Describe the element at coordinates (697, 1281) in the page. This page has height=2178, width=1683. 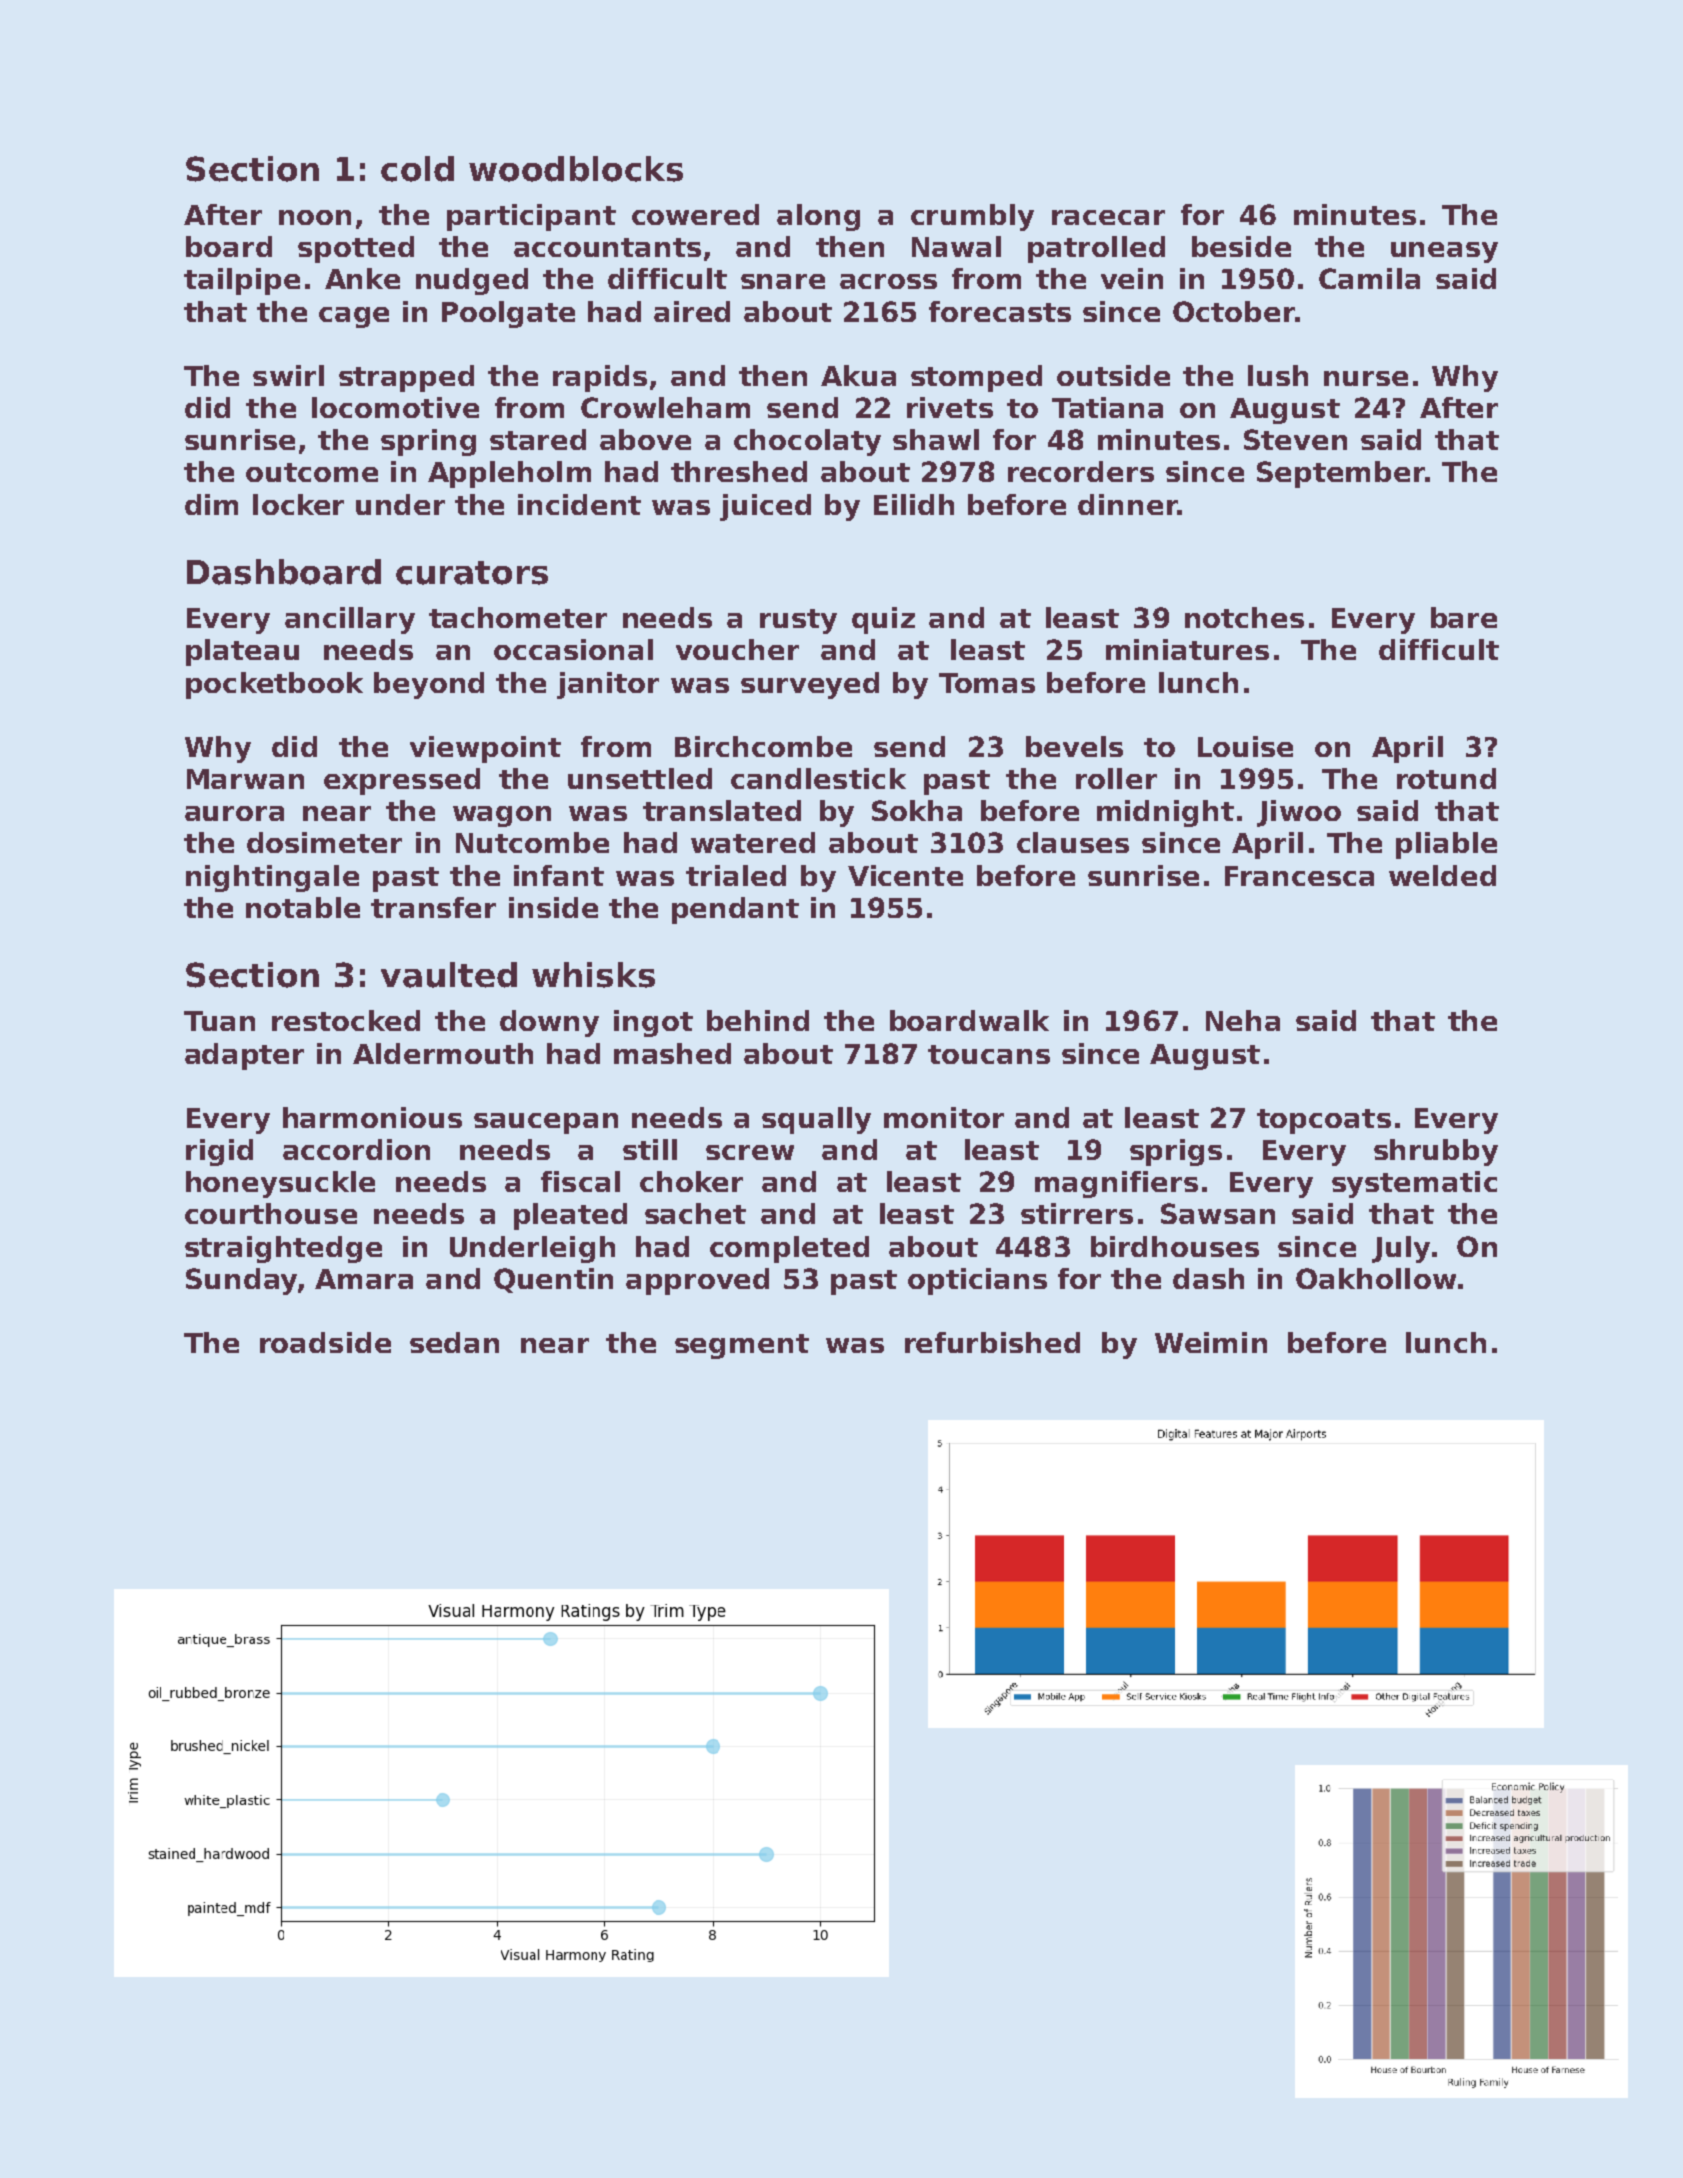
I see `approved` at that location.
